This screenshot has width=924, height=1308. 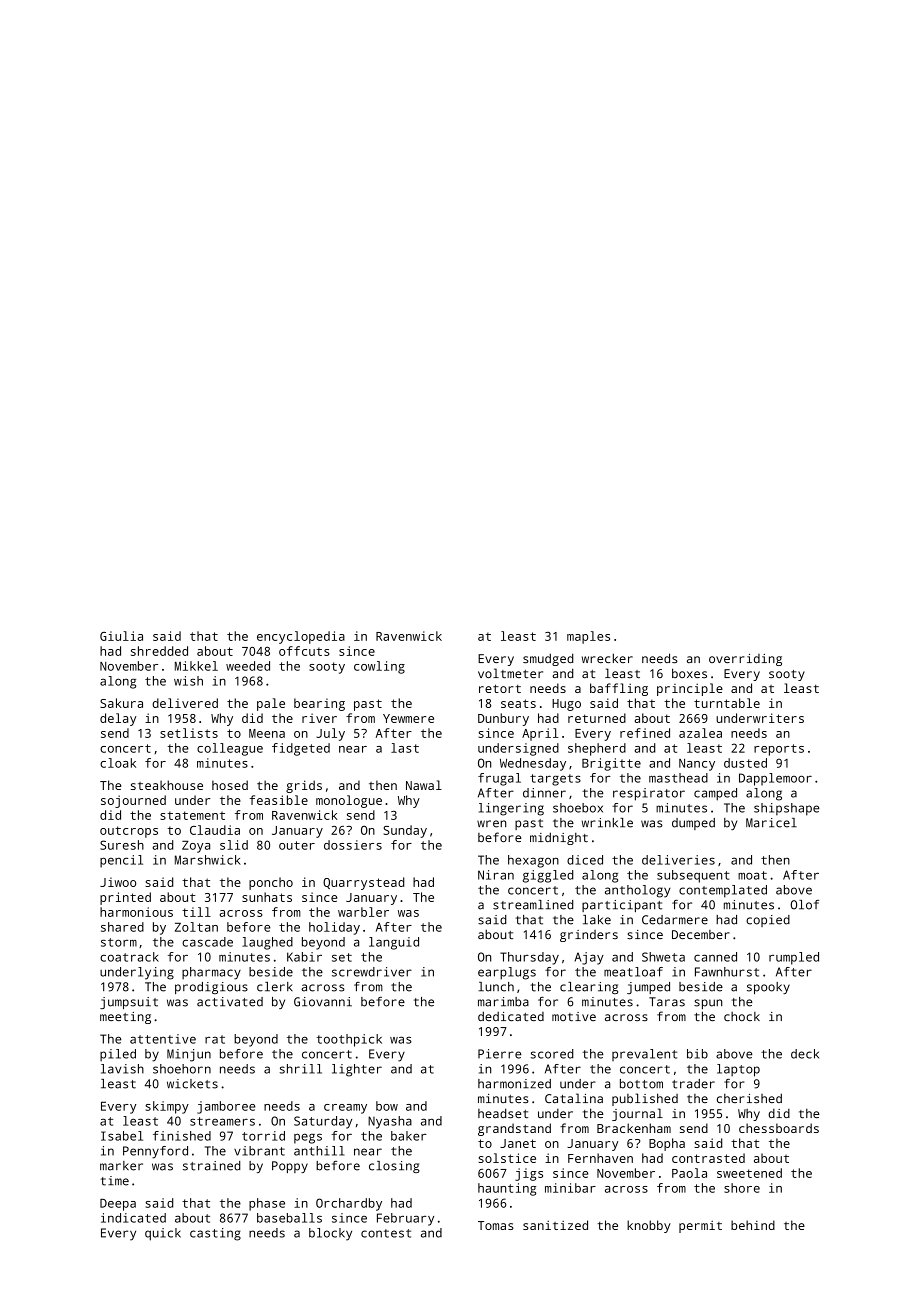 What do you see at coordinates (363, 883) in the screenshot?
I see `Quarrystead` at bounding box center [363, 883].
